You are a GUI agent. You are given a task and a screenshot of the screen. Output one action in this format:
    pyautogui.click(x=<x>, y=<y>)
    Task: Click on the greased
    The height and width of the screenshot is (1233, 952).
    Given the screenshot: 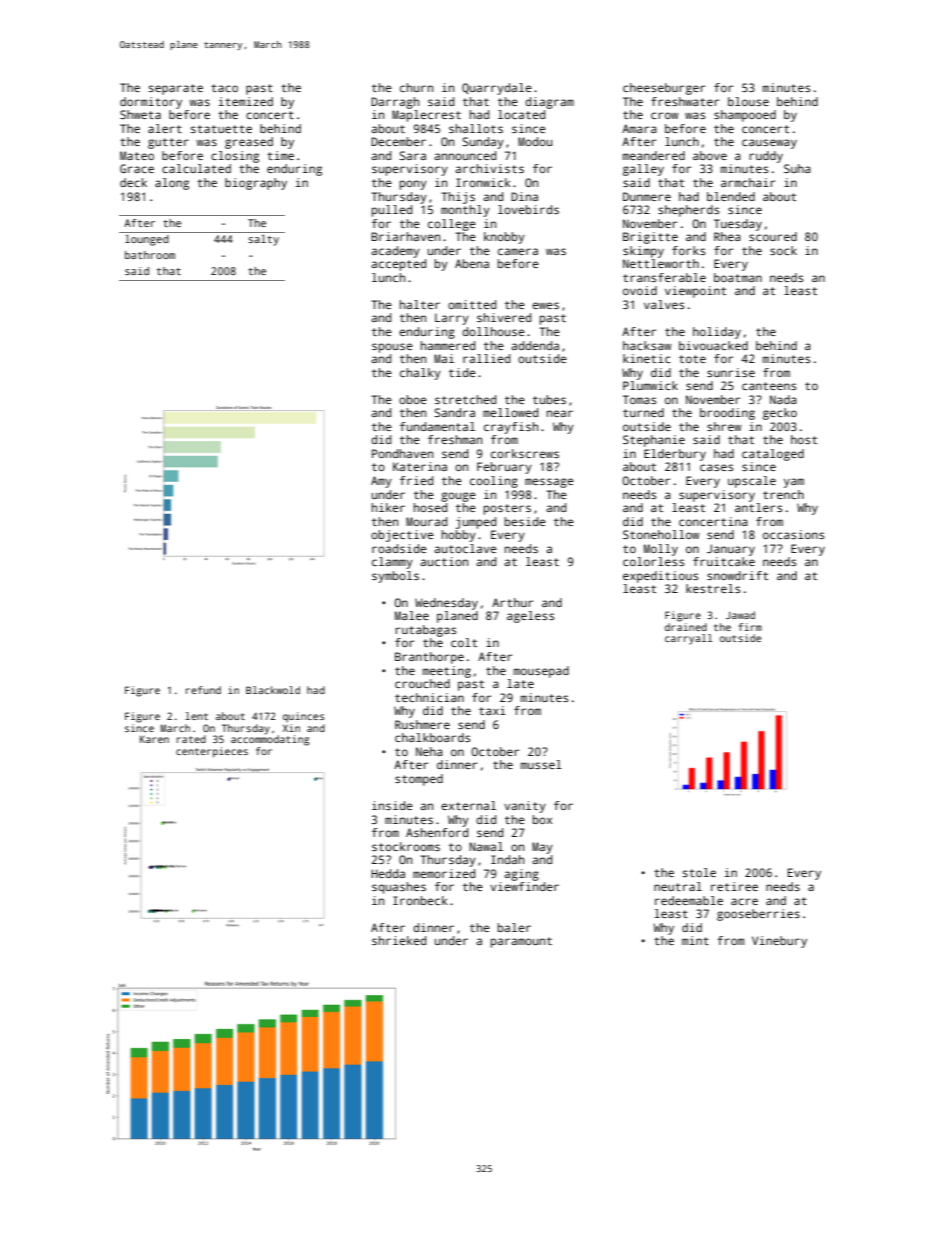 What is the action you would take?
    pyautogui.click(x=249, y=143)
